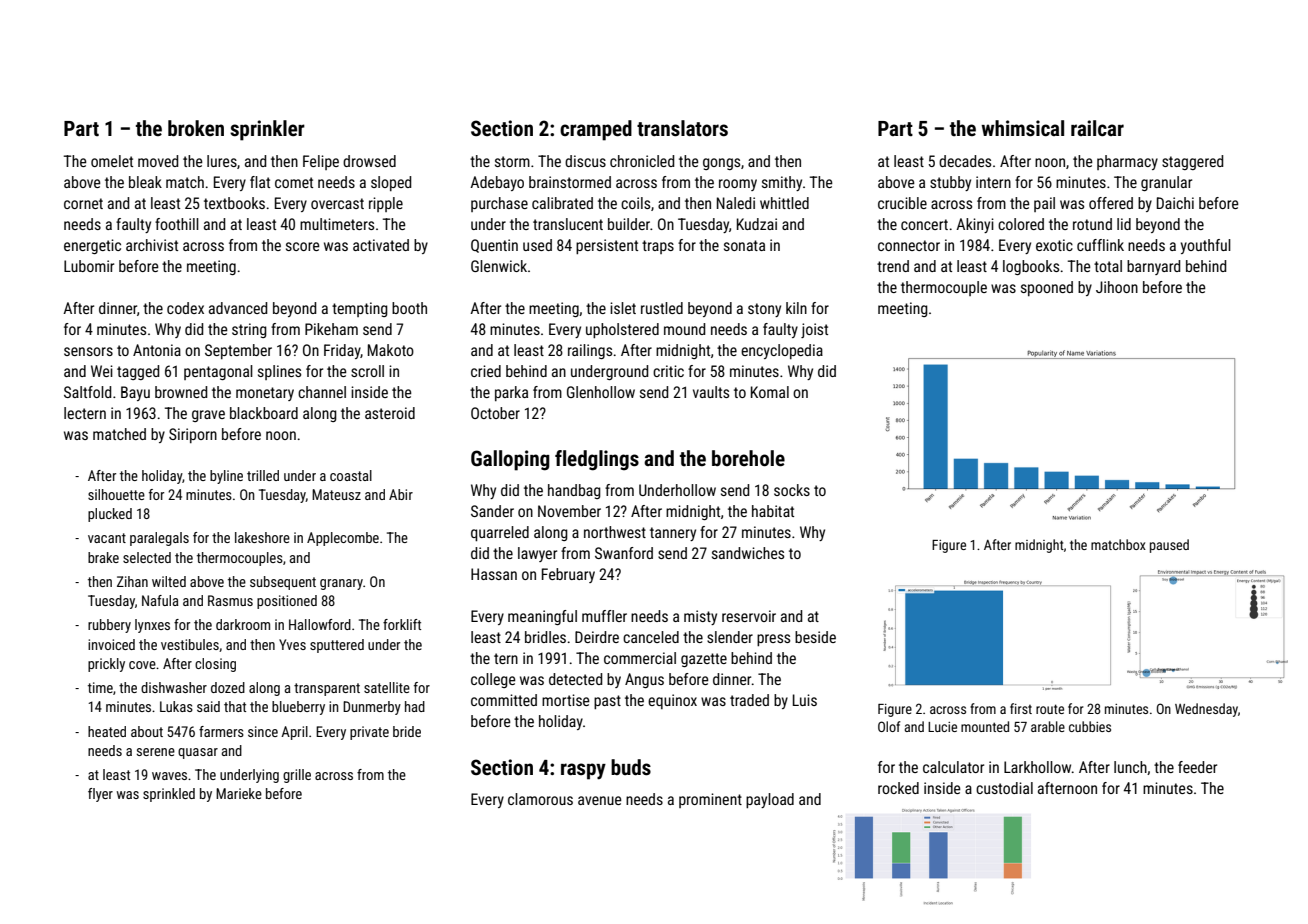 This screenshot has width=1308, height=924. I want to click on Kudzai, so click(757, 224).
